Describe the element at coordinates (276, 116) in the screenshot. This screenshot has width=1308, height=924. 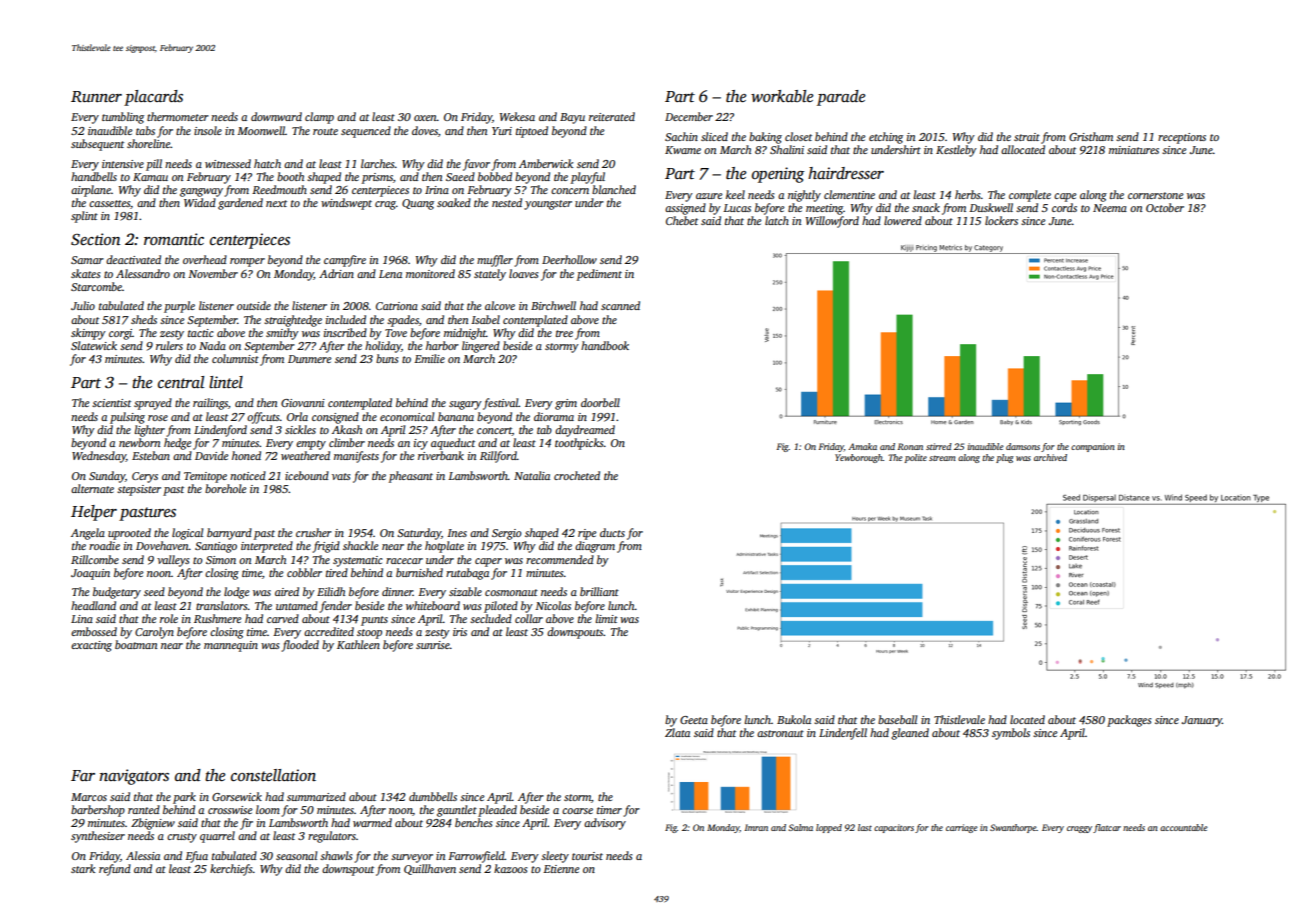
I see `downward` at that location.
